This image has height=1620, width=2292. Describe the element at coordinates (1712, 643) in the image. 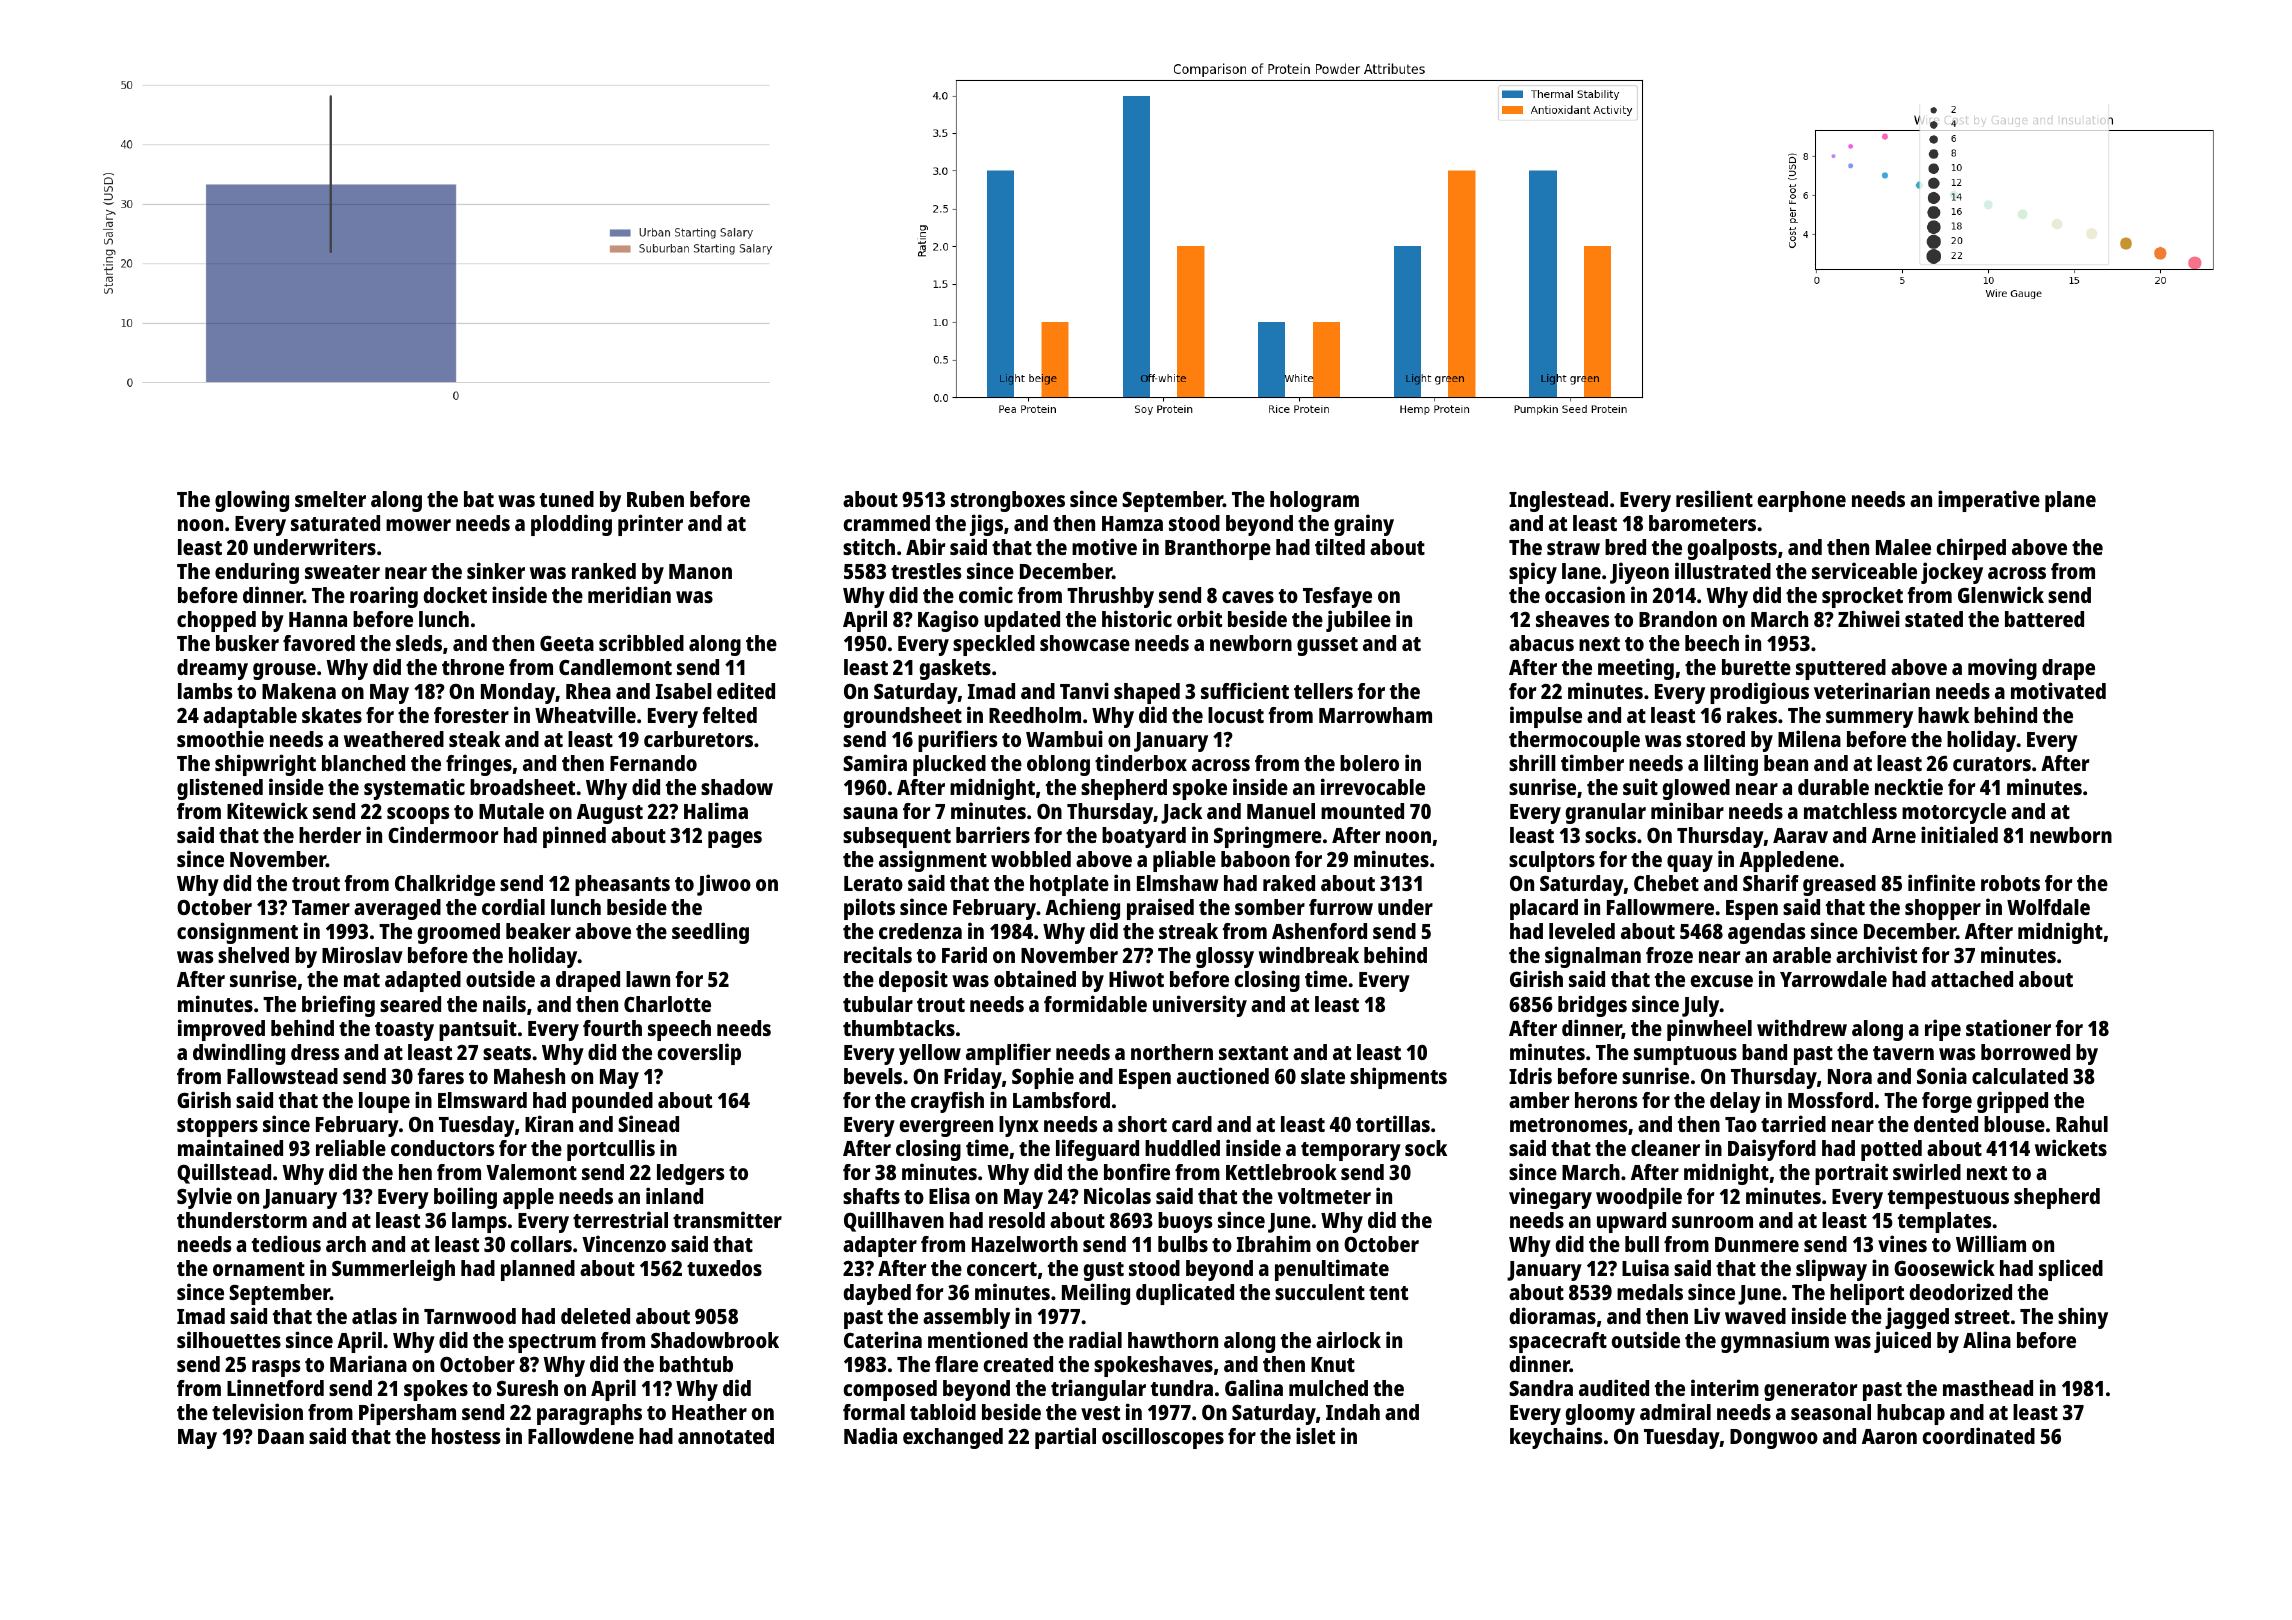

I see `beech` at that location.
